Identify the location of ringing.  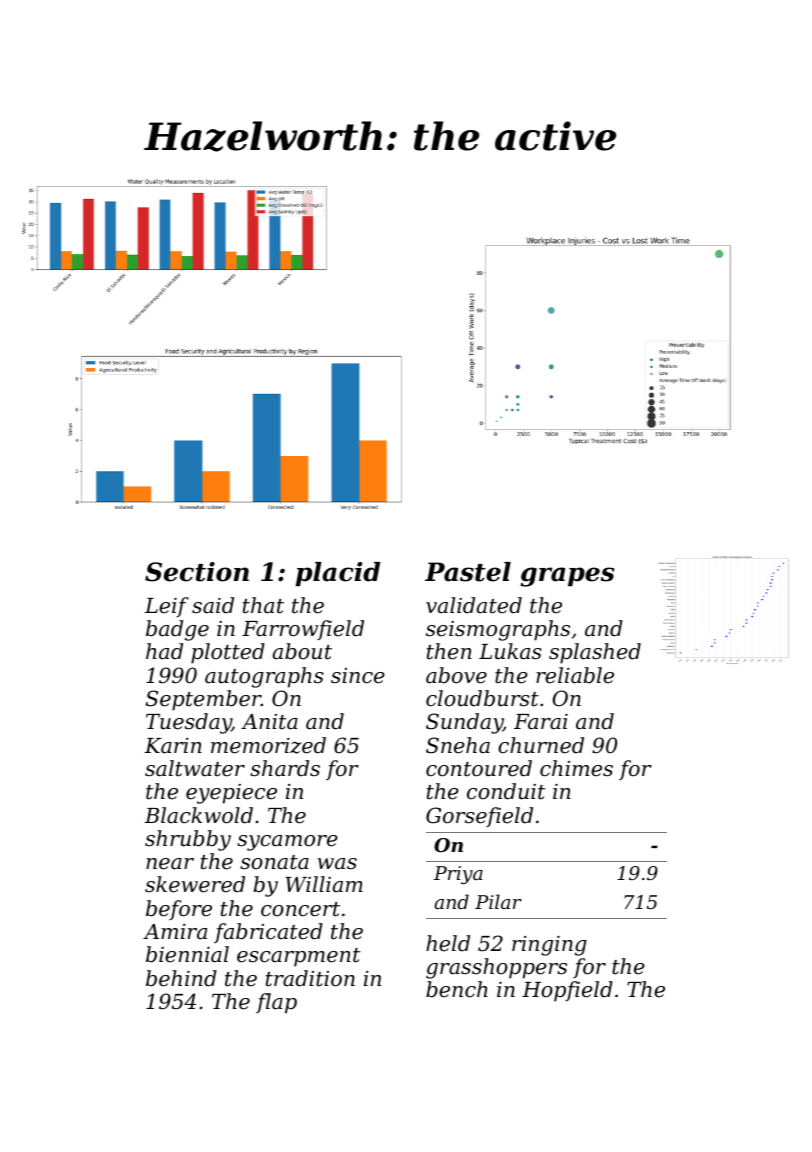
(549, 945).
